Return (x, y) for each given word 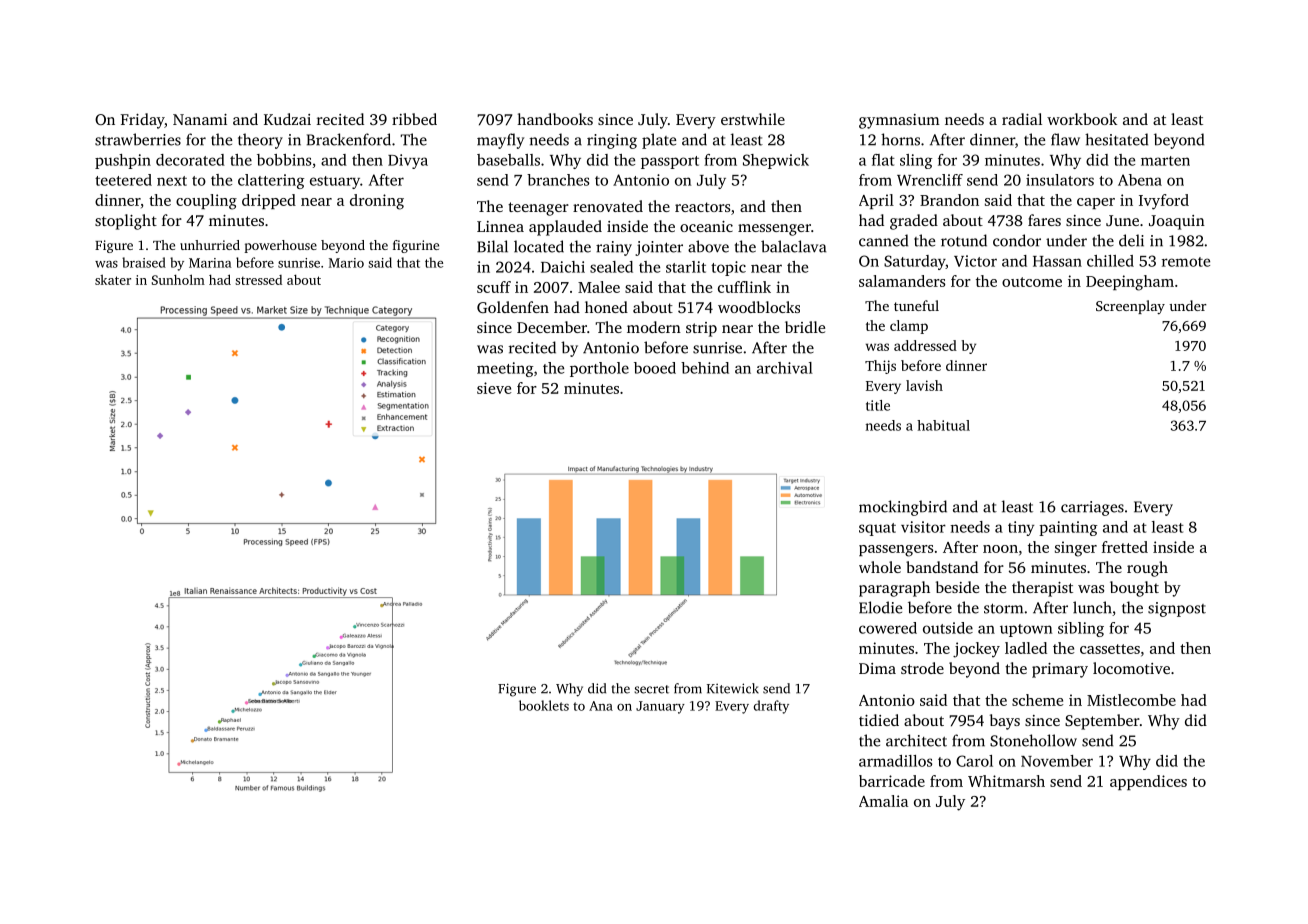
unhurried (210, 245)
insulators (1060, 180)
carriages (1092, 508)
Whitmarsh (1006, 781)
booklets (544, 705)
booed (655, 368)
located (539, 246)
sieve (494, 388)
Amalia (883, 801)
